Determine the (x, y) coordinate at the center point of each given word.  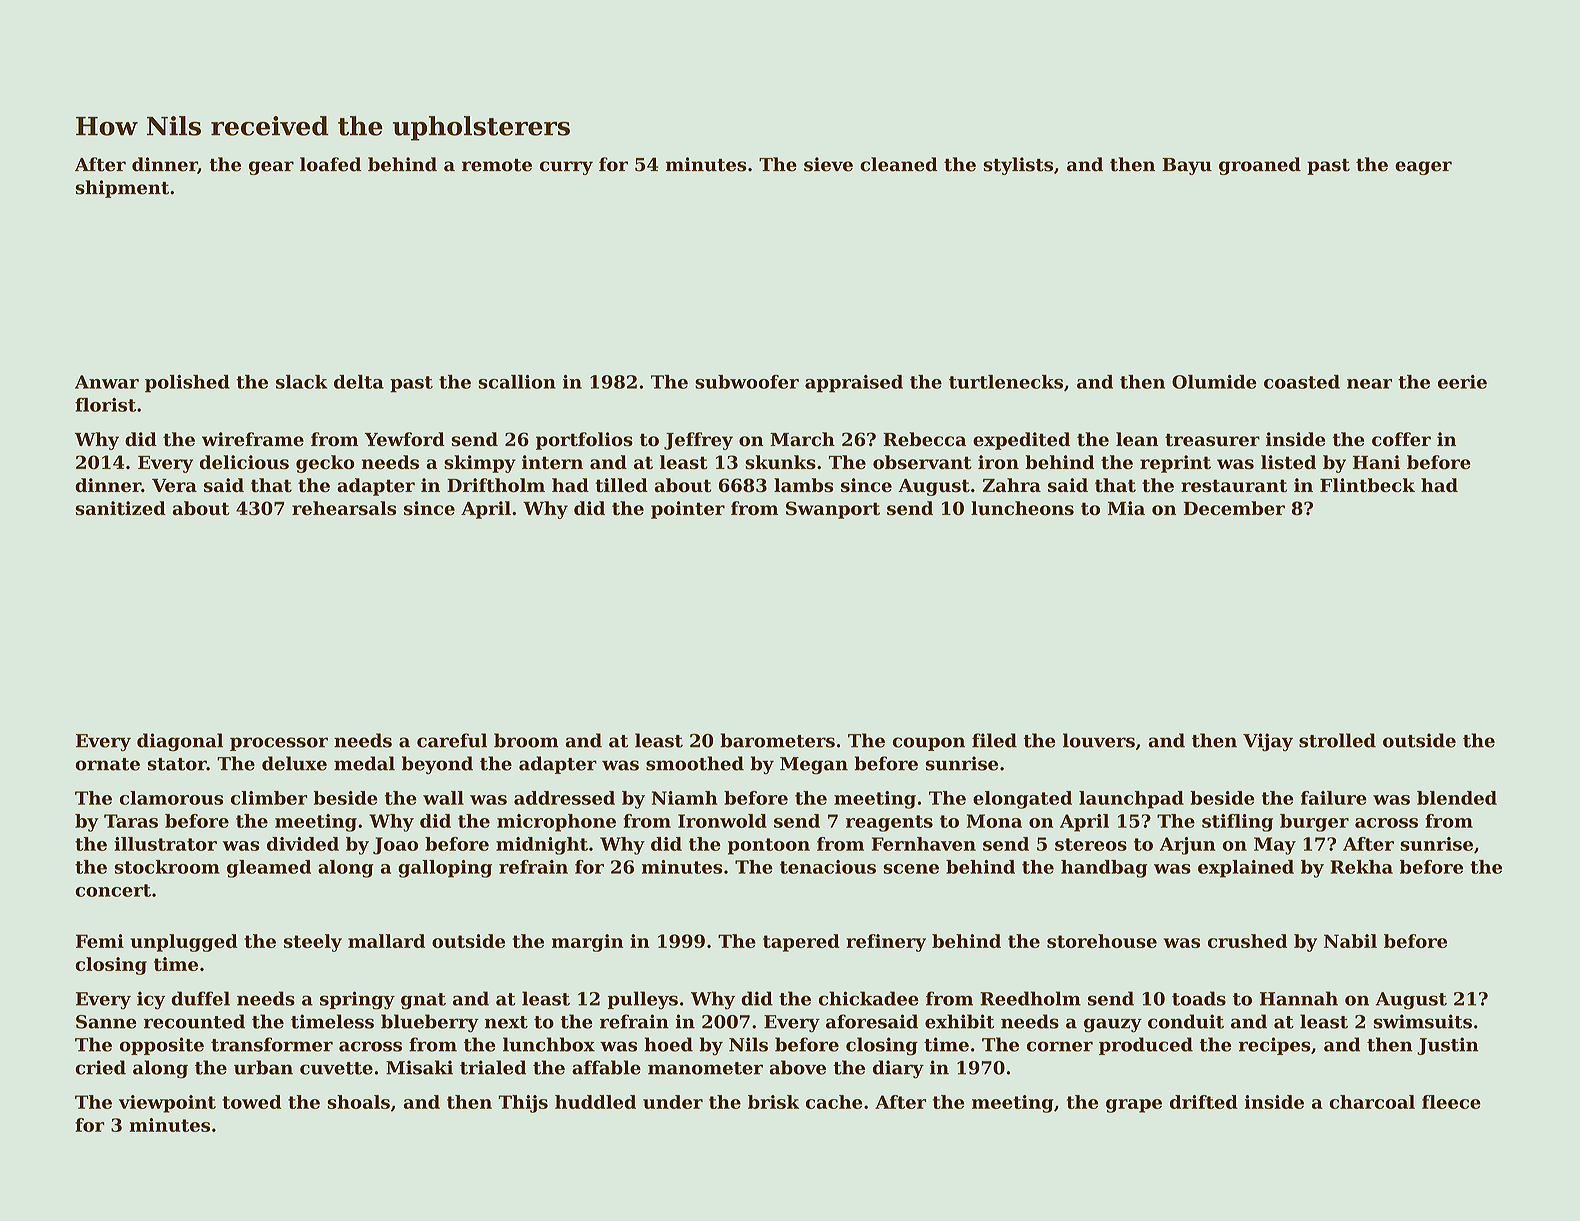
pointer (688, 510)
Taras (131, 821)
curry (566, 168)
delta (359, 382)
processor (279, 744)
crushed (1247, 941)
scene (911, 869)
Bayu (1187, 166)
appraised (854, 384)
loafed (330, 164)
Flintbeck (1367, 485)
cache (834, 1102)
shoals (358, 1102)
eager (1423, 168)
